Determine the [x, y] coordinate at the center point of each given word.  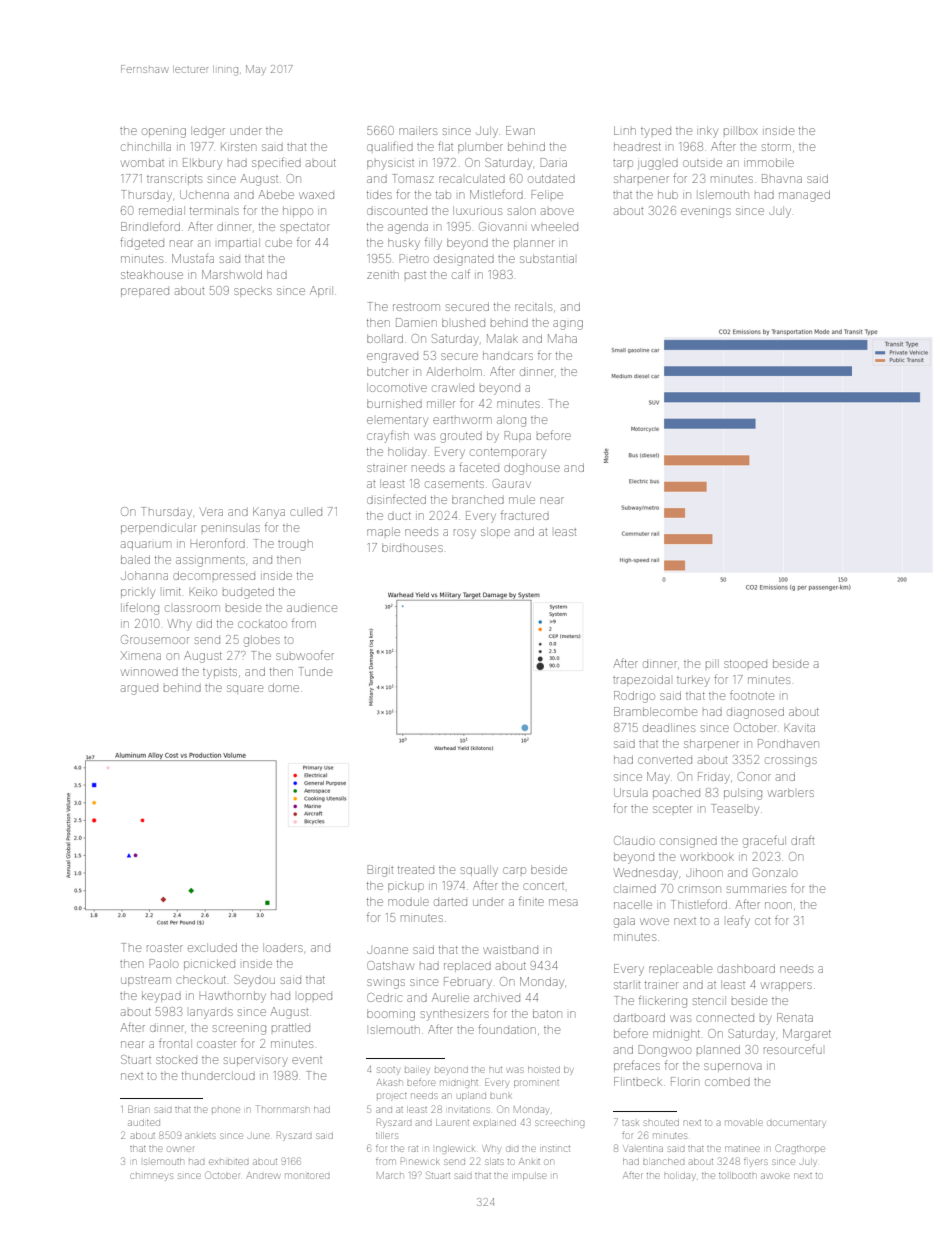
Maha [562, 338]
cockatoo [262, 623]
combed [727, 1082]
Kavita [799, 727]
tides [379, 195]
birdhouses [412, 547]
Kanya [269, 513]
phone [226, 1110]
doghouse [532, 469]
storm [776, 147]
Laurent [452, 1123]
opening [164, 133]
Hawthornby [233, 997]
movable [744, 1123]
